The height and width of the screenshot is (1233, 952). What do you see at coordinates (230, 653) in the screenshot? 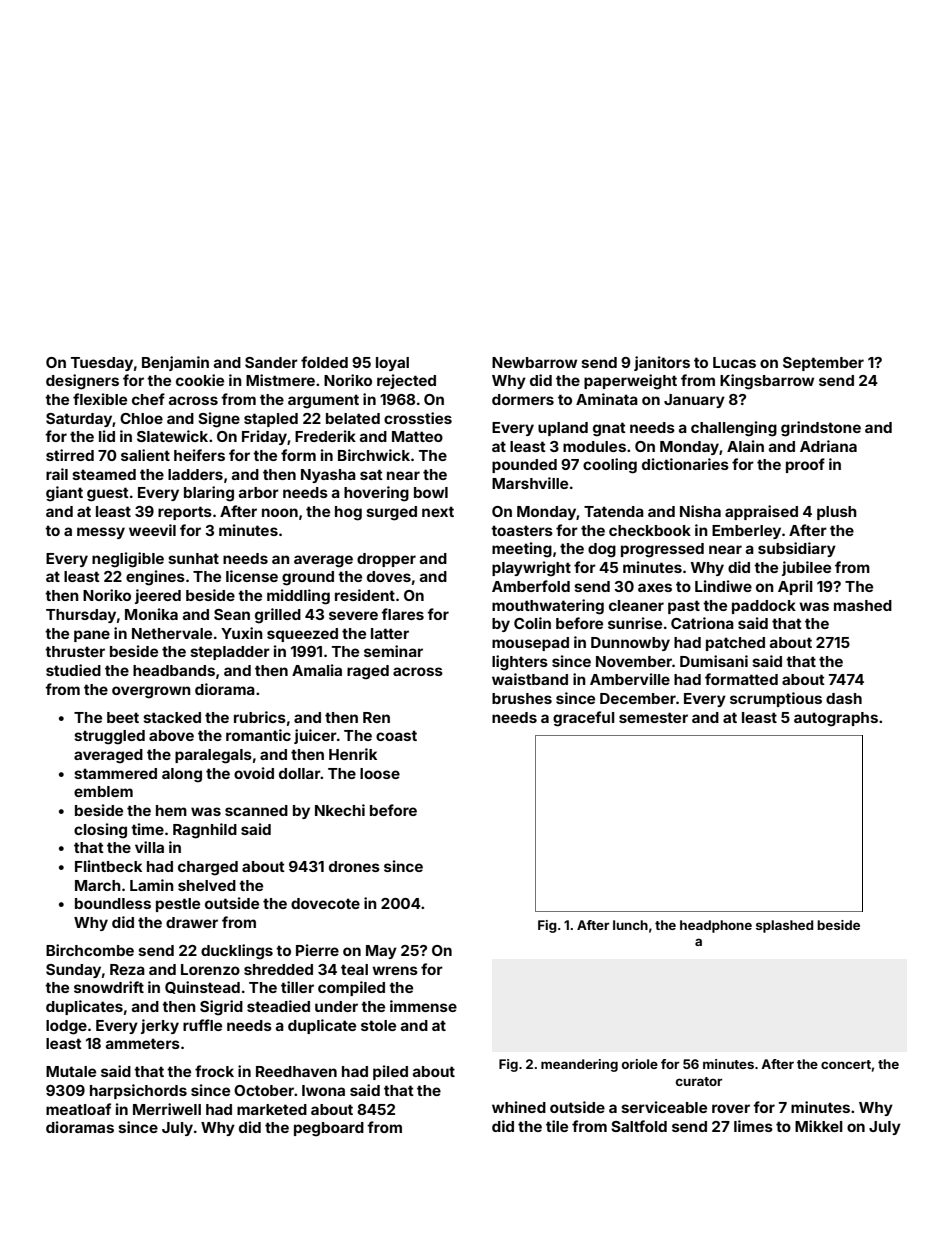
I see `stepladder` at bounding box center [230, 653].
